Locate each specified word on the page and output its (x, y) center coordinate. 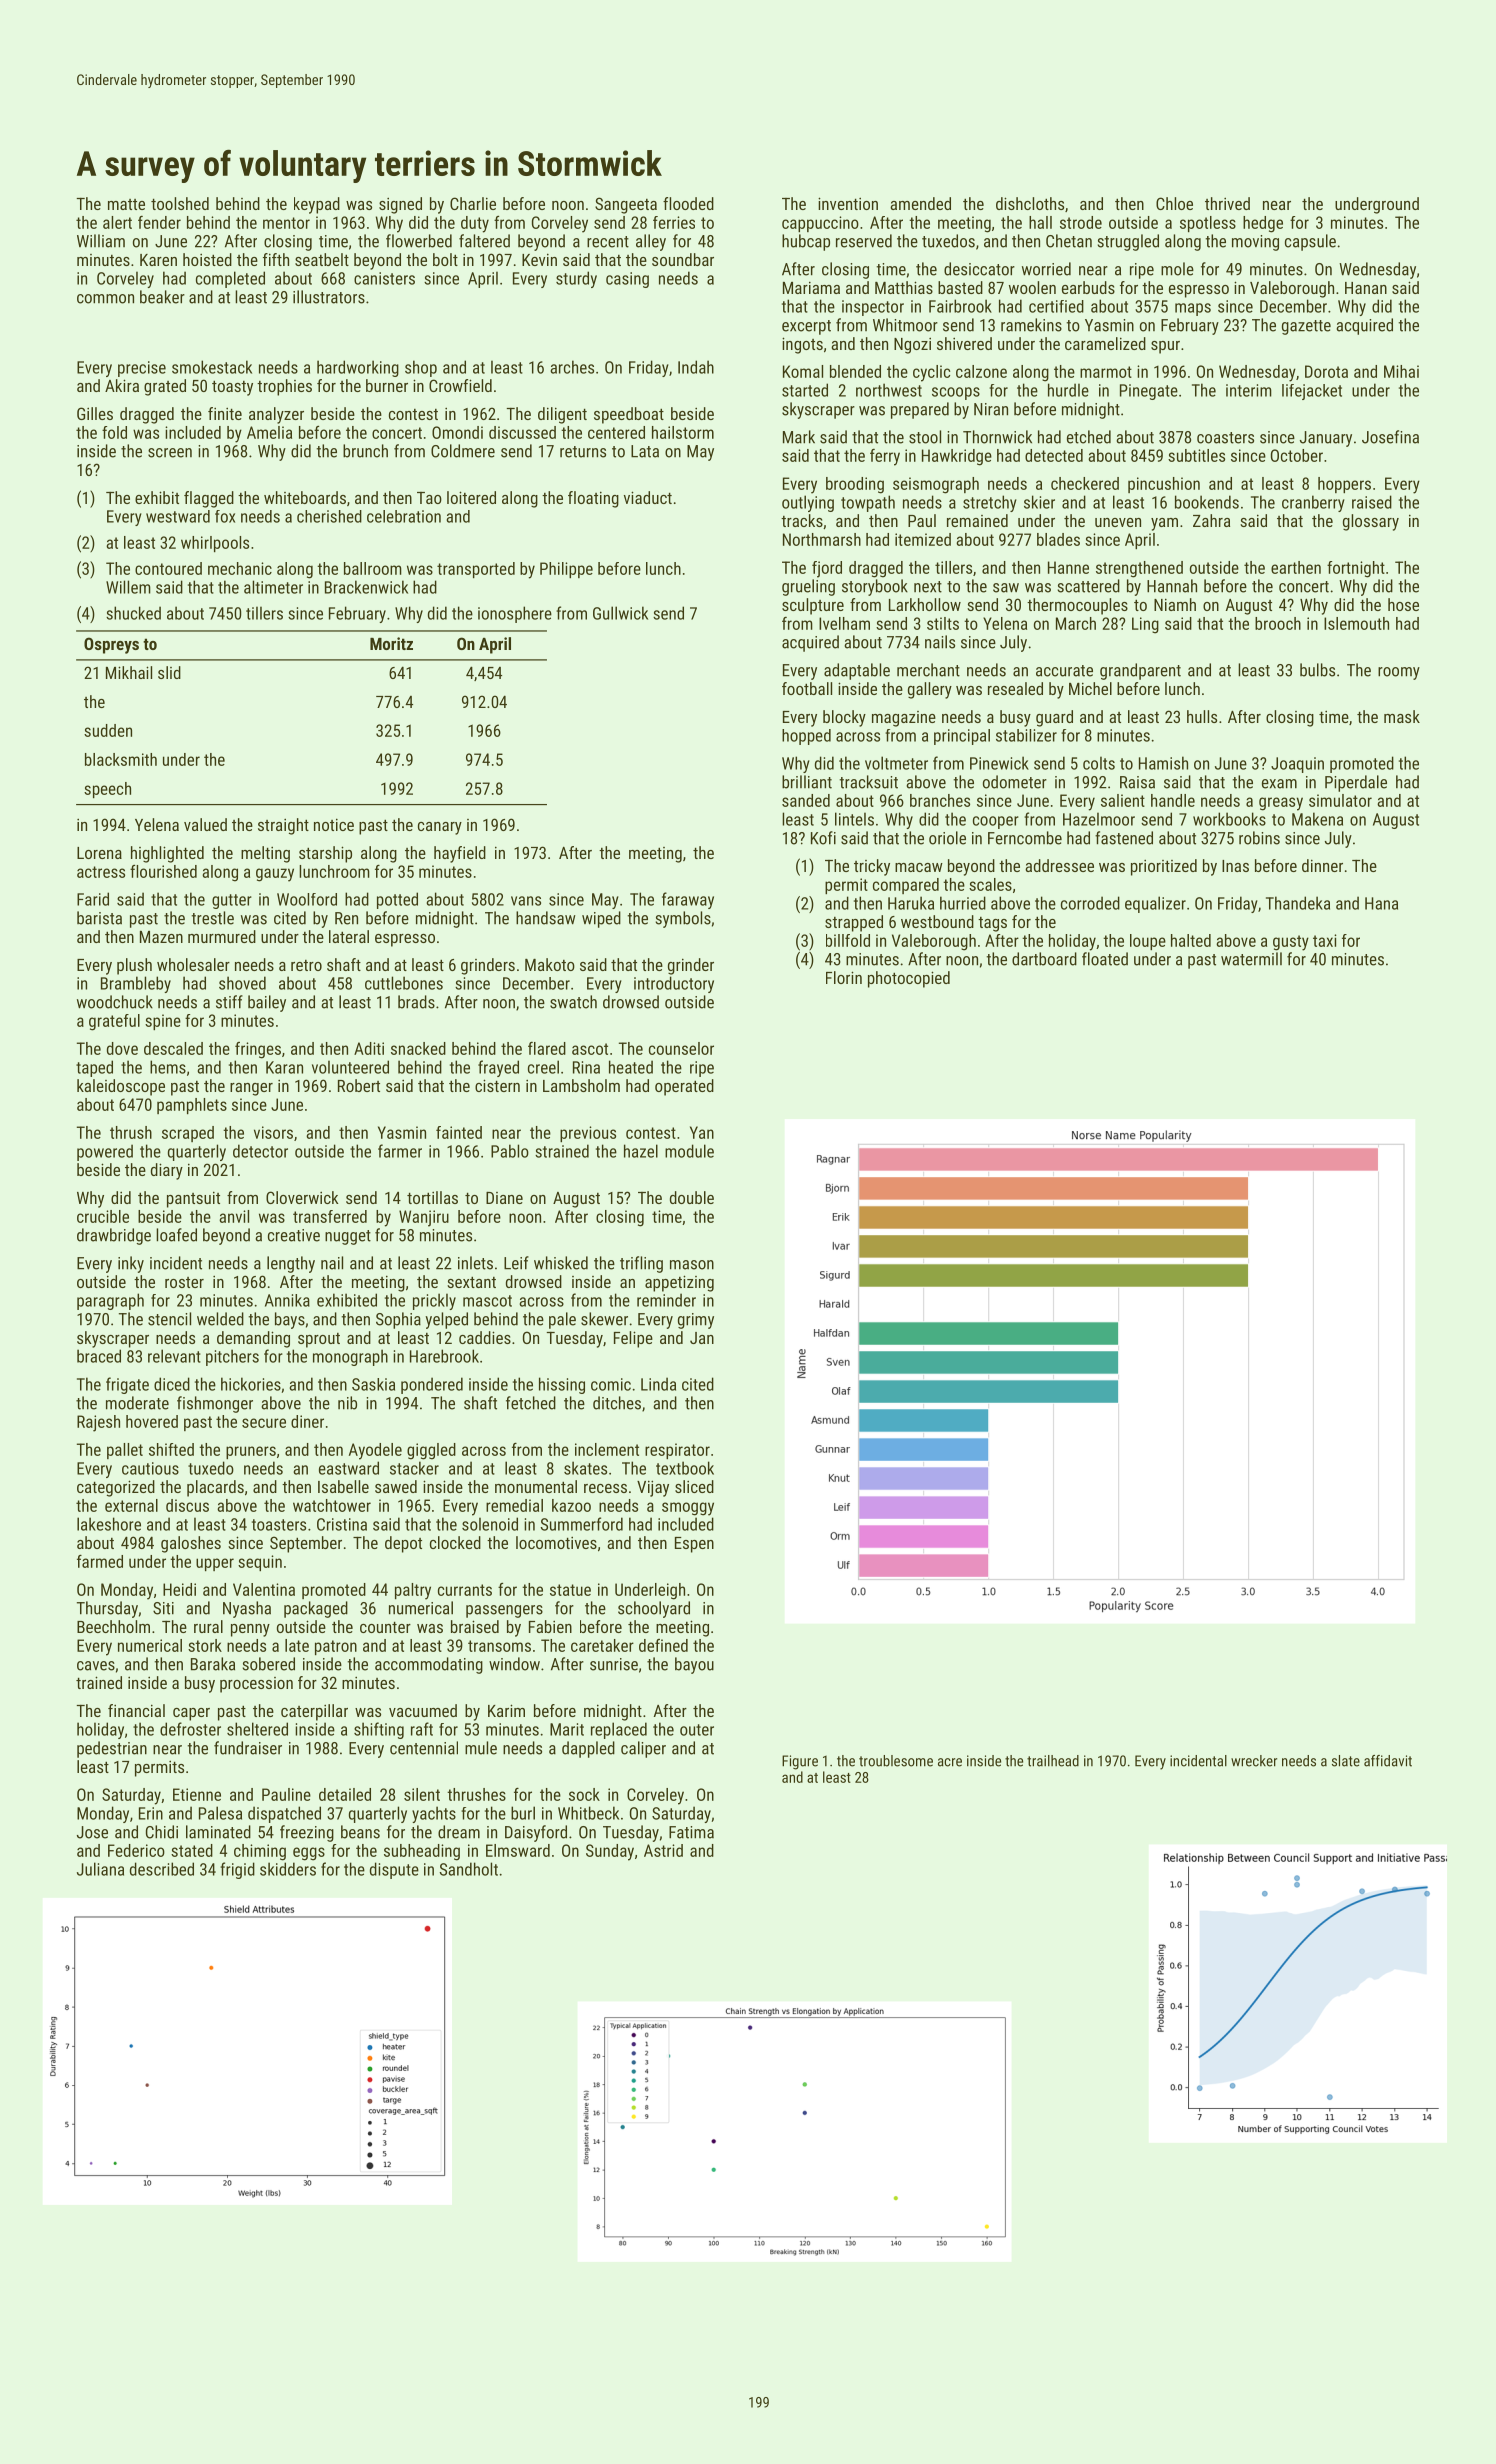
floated (1105, 959)
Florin (844, 977)
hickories (251, 1384)
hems (168, 1067)
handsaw (546, 918)
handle (1173, 800)
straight (283, 826)
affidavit (1388, 1761)
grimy (696, 1321)
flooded (688, 203)
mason (692, 1265)
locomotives (556, 1542)
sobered (269, 1664)
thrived (1227, 203)
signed (400, 205)
